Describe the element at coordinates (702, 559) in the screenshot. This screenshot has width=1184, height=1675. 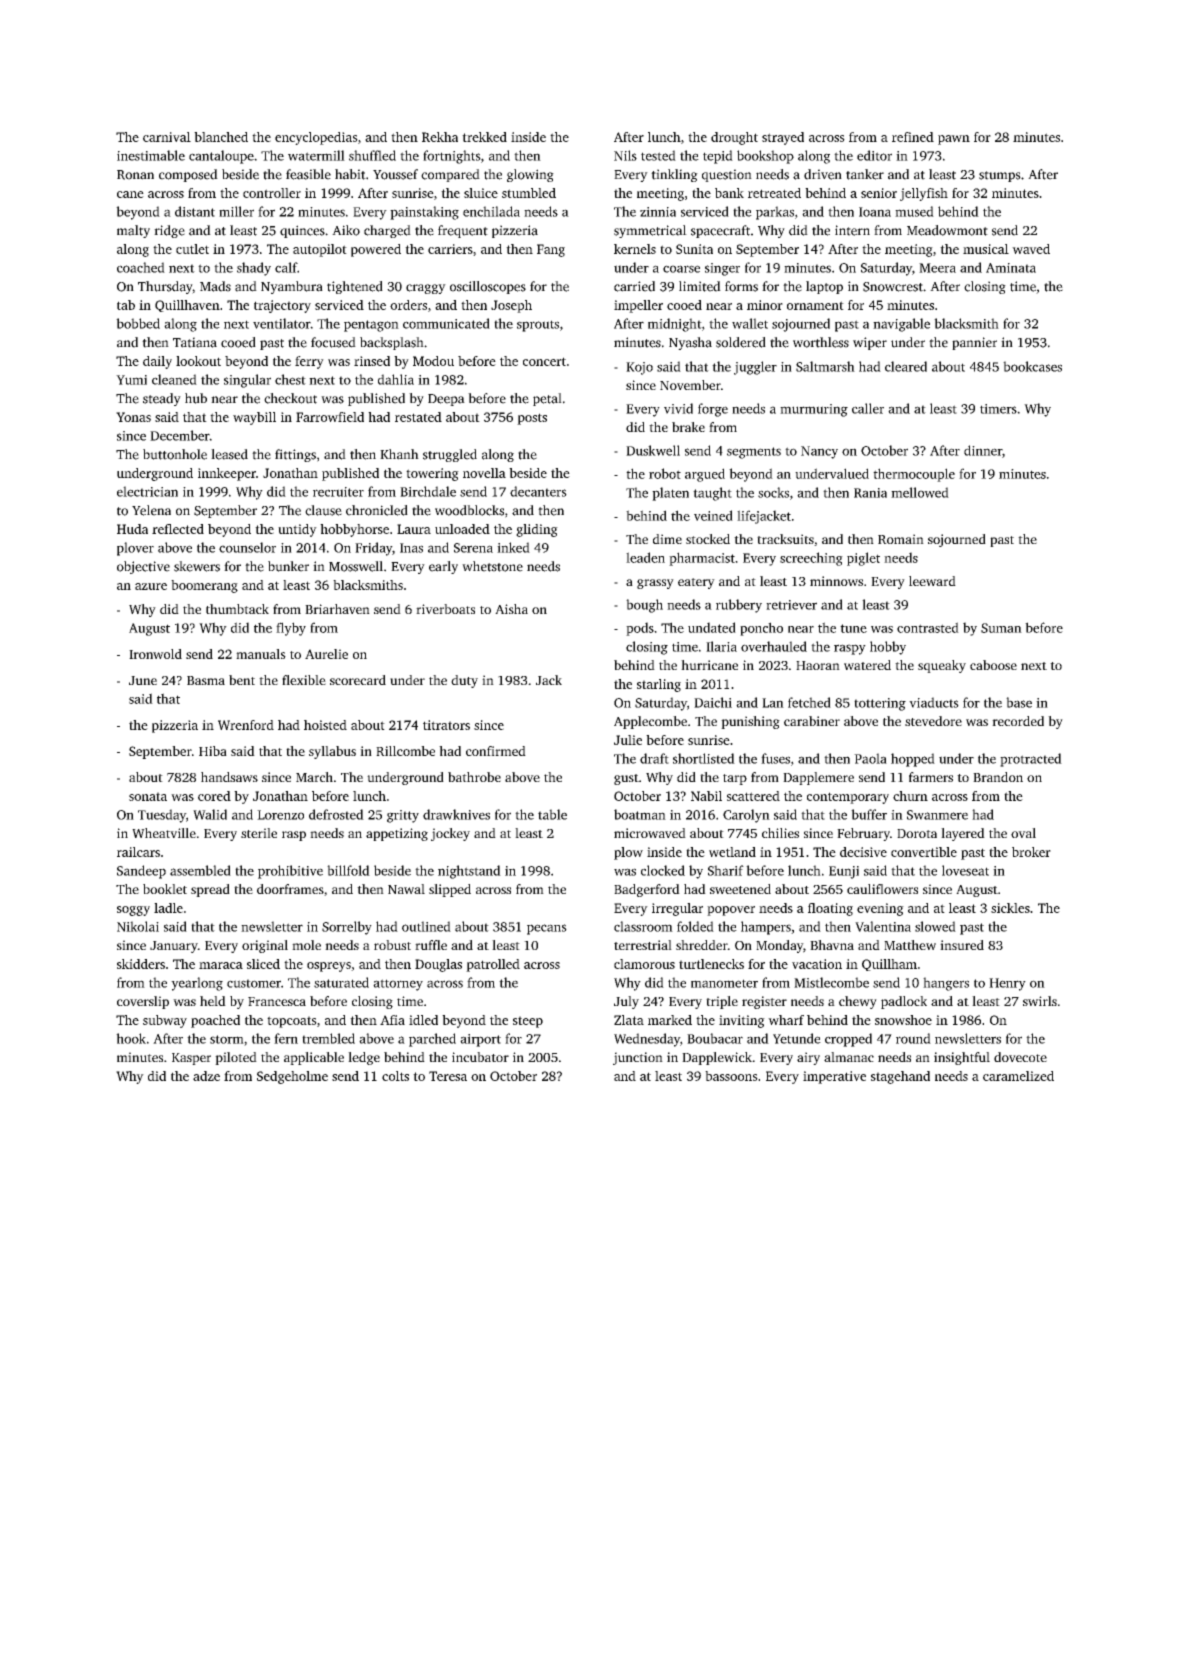
I see `pharmacist` at that location.
